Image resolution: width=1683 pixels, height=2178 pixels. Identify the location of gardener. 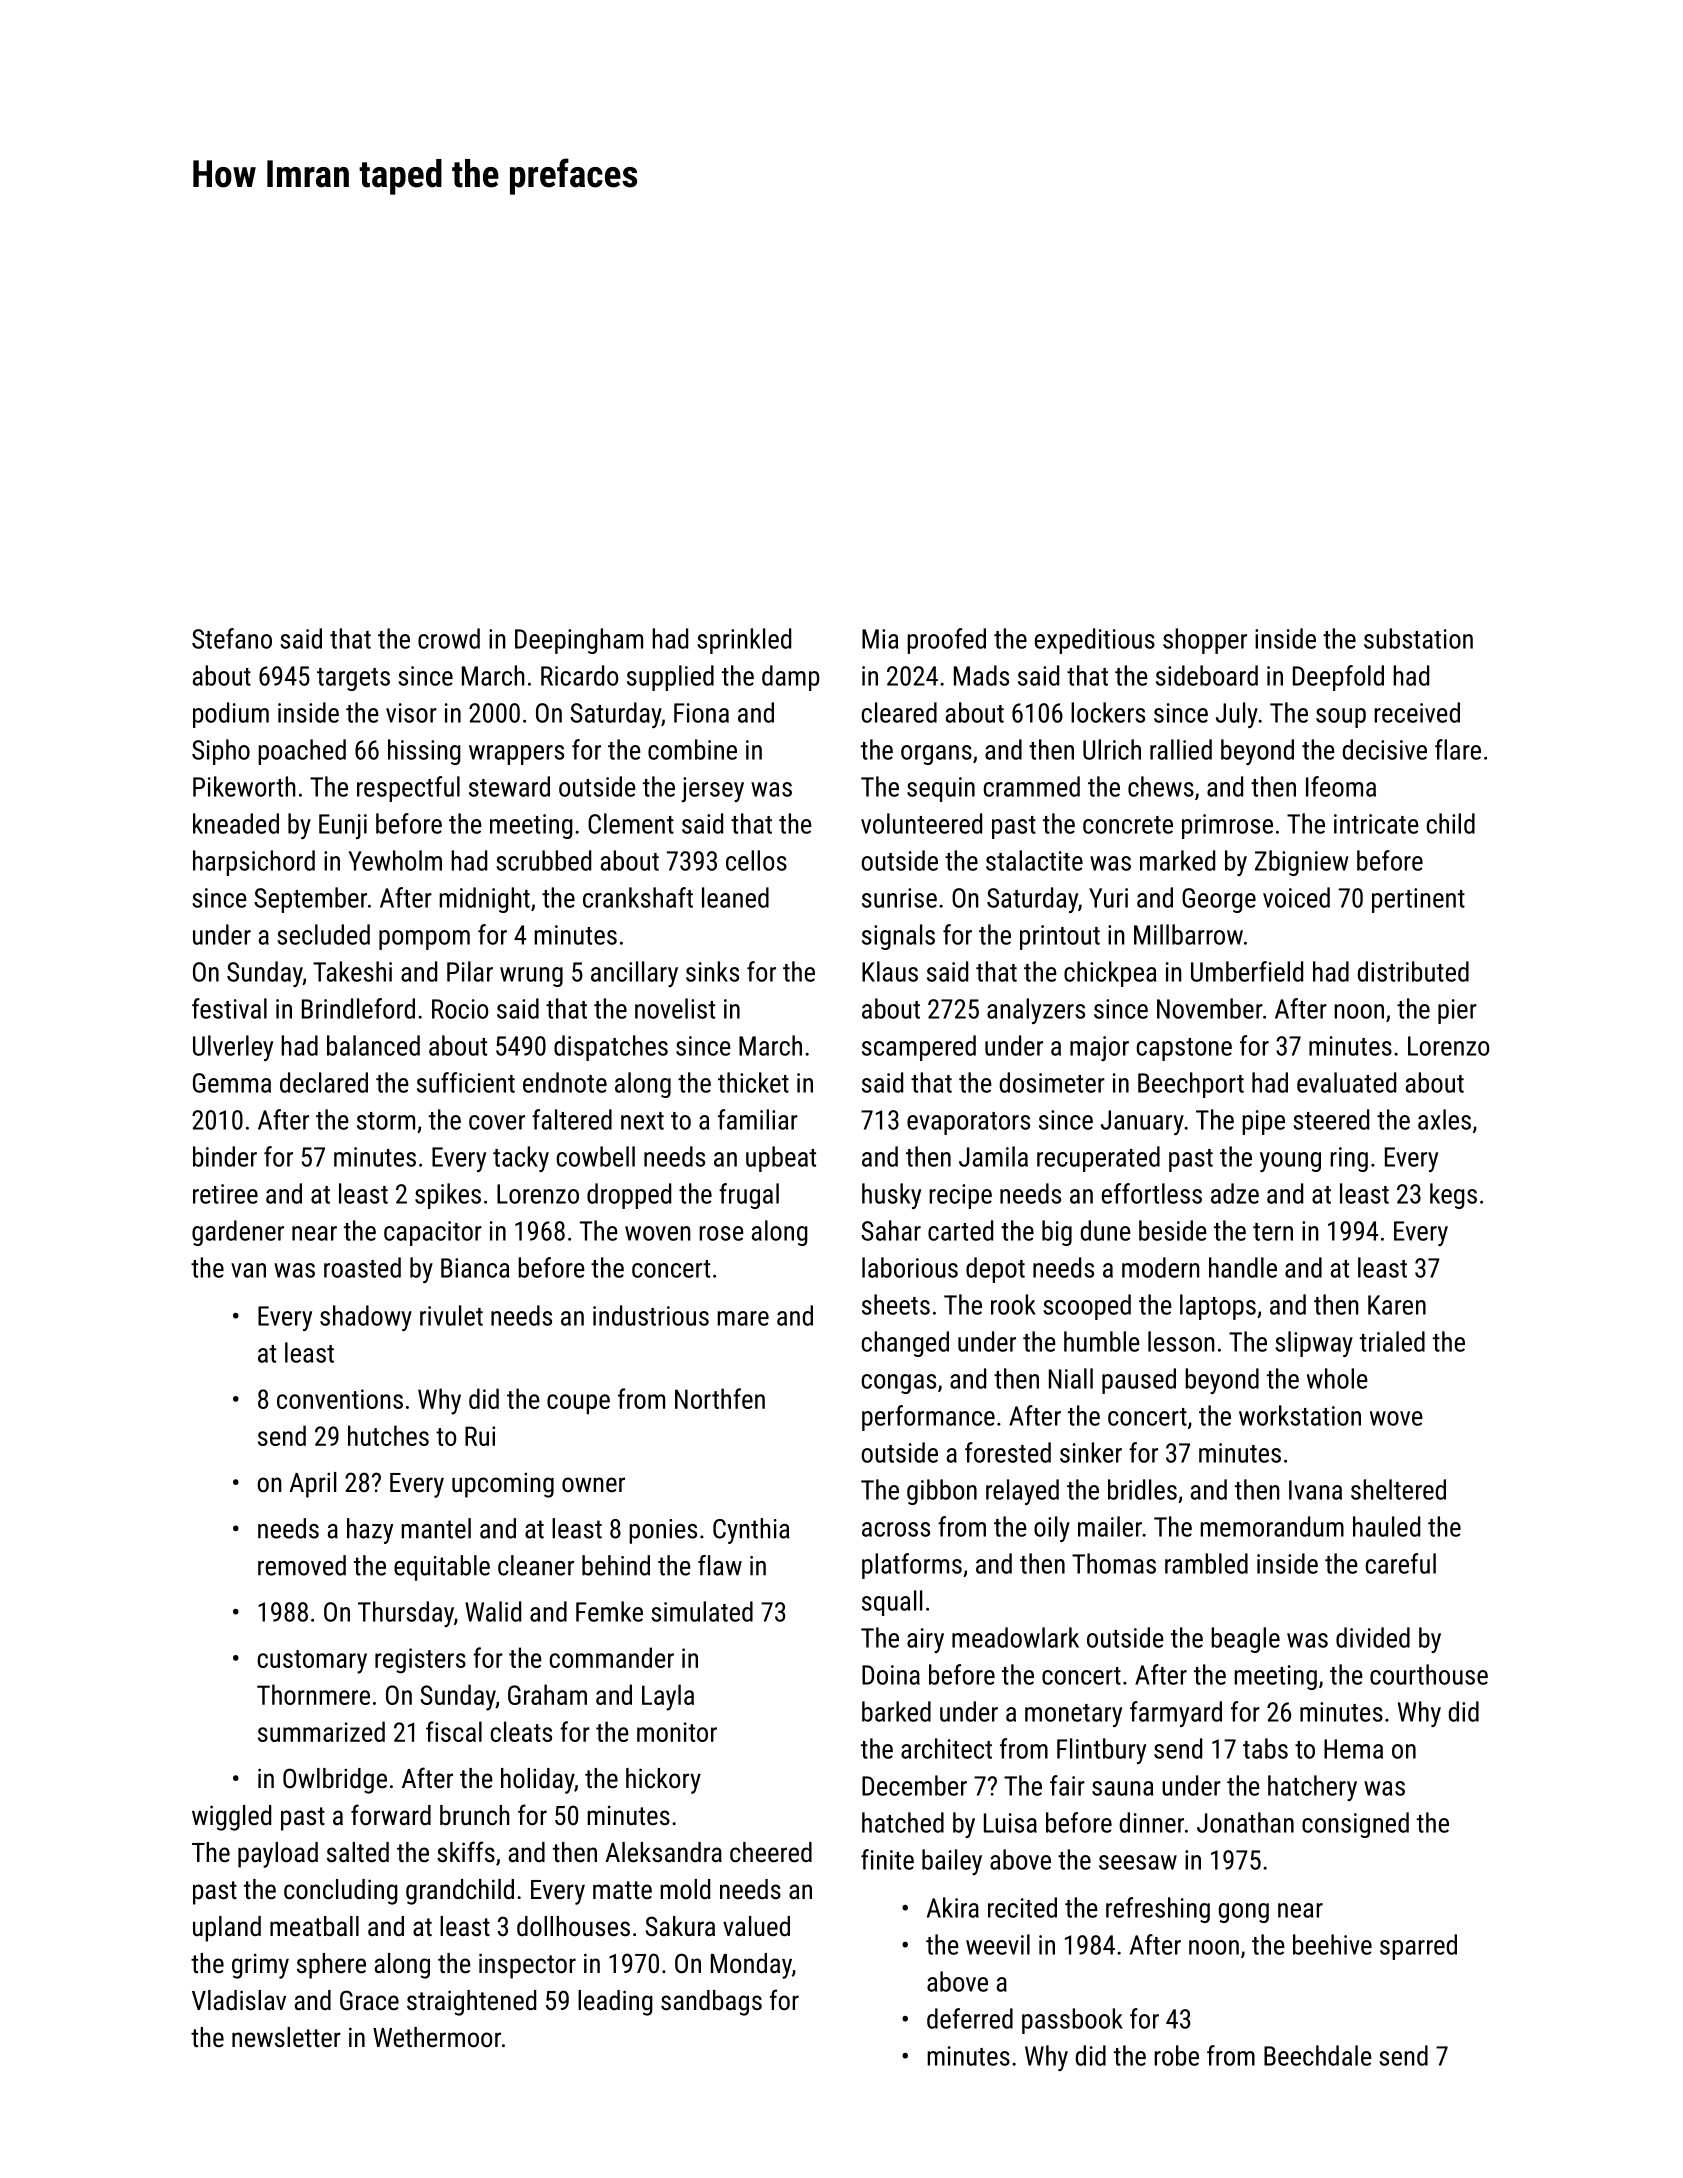
(238, 1233).
